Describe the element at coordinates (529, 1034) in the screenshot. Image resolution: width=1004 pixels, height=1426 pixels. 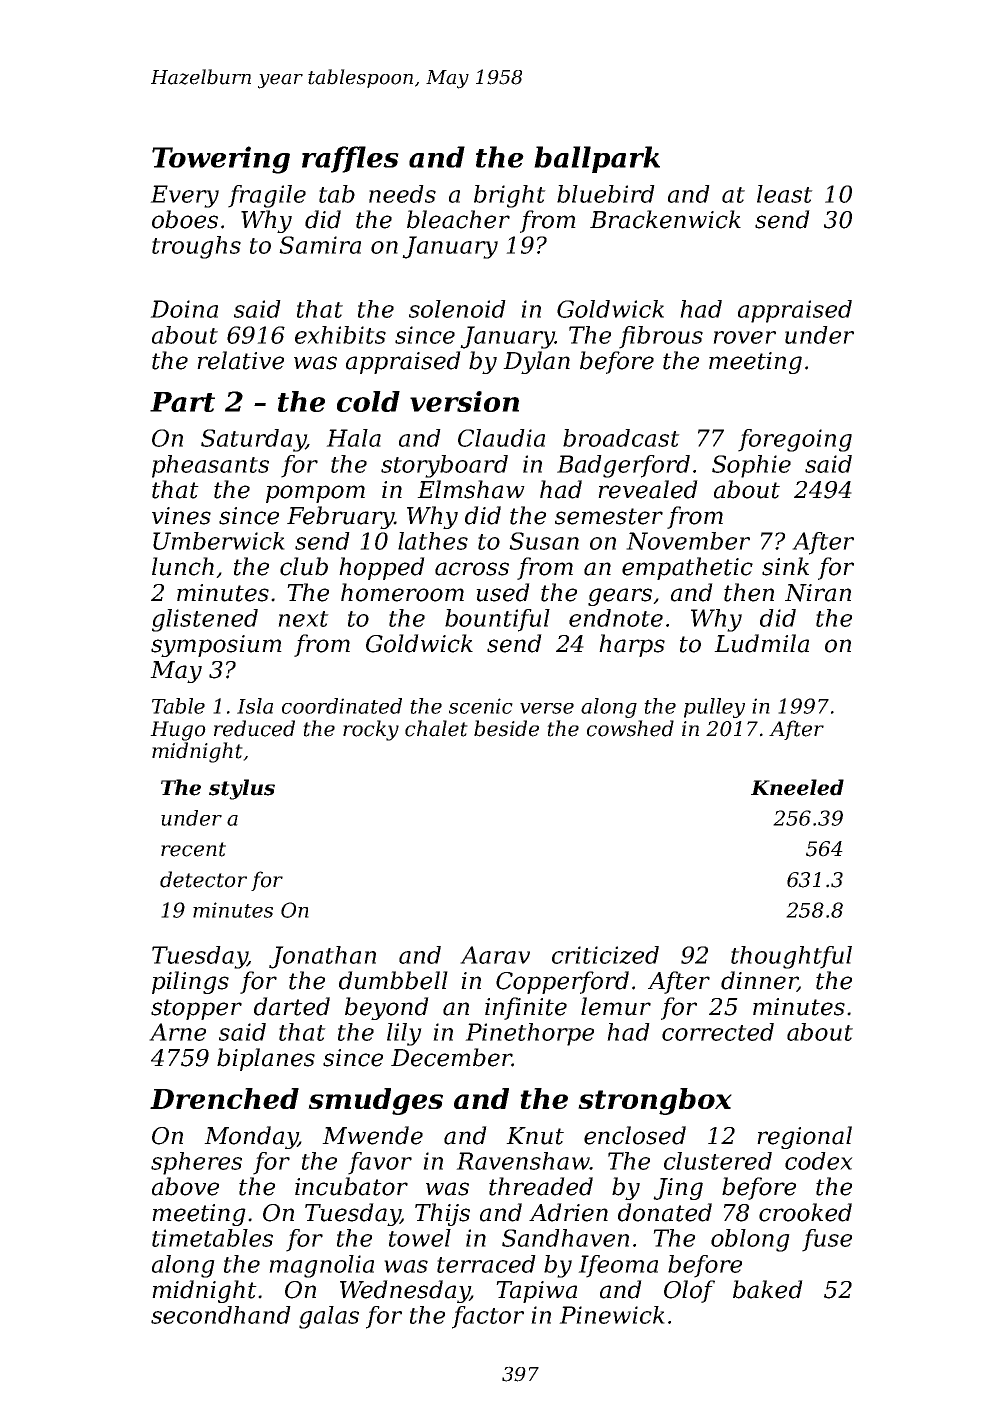
I see `Pinethorpe` at that location.
